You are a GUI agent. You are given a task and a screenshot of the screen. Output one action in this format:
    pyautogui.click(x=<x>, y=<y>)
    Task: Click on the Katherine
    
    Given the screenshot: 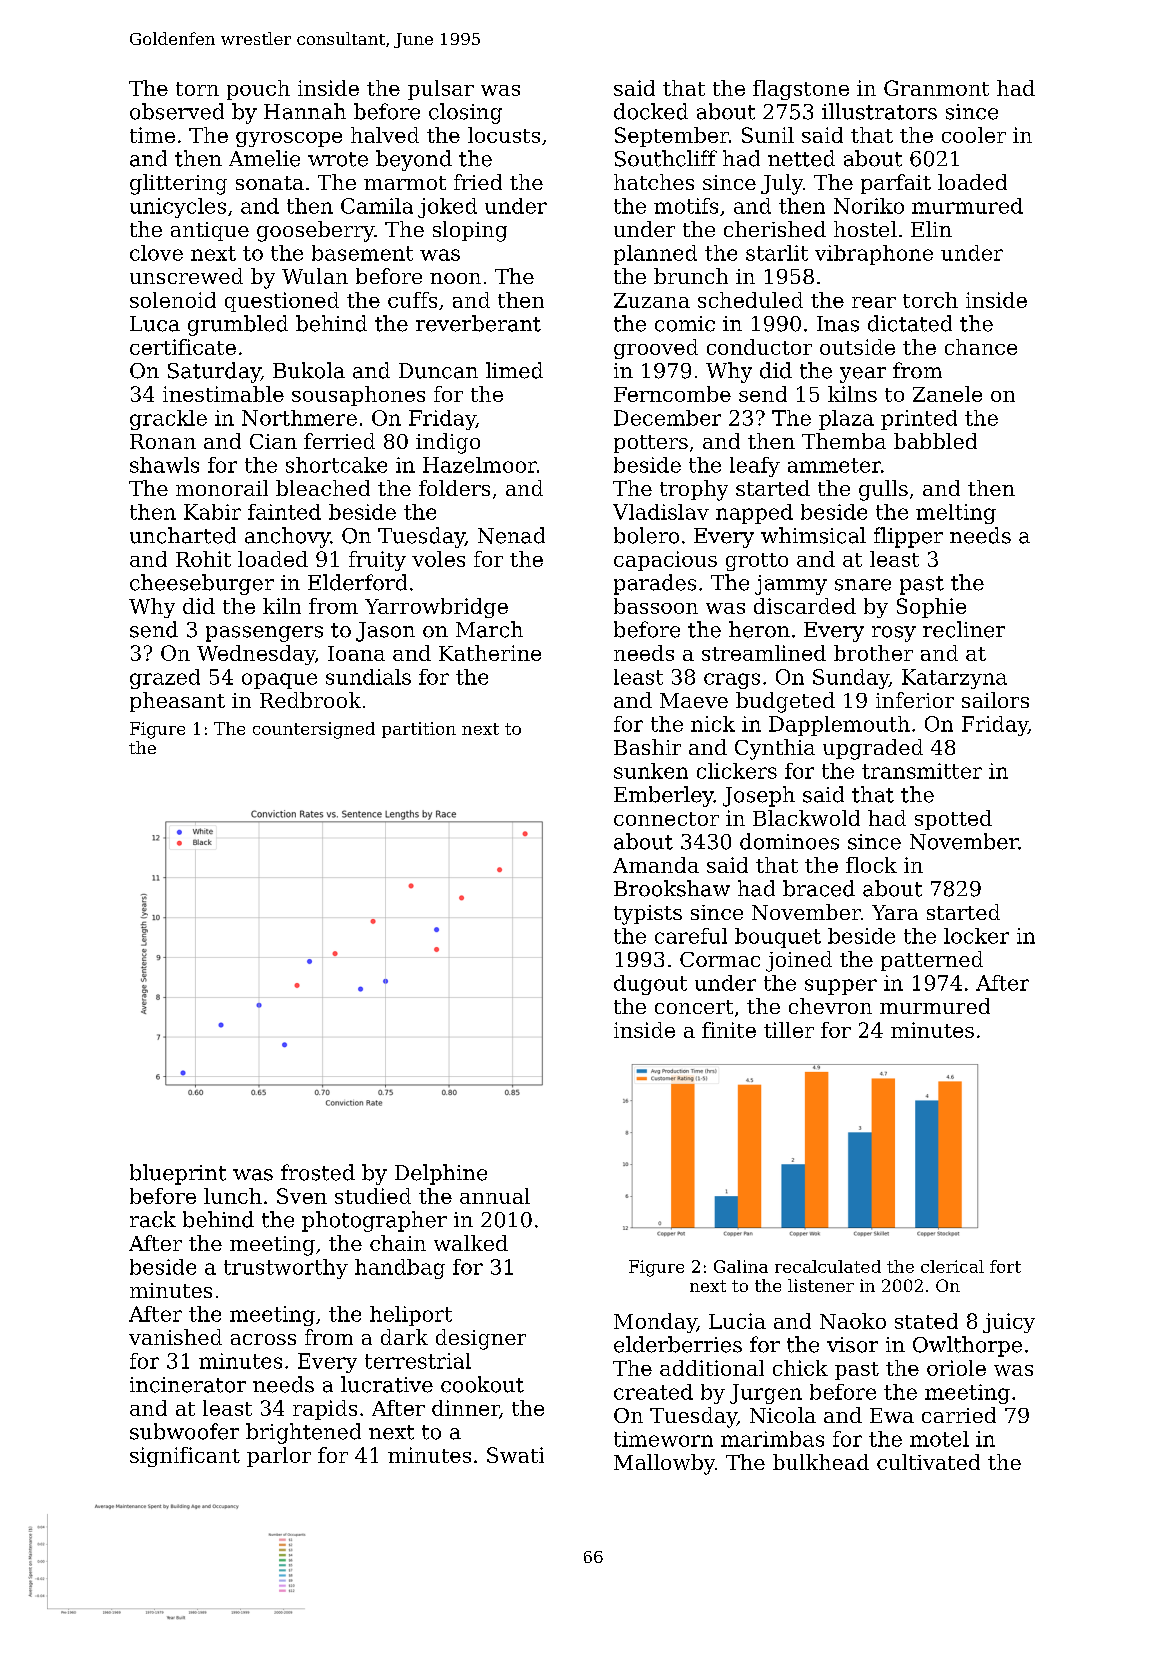 What is the action you would take?
    pyautogui.click(x=490, y=653)
